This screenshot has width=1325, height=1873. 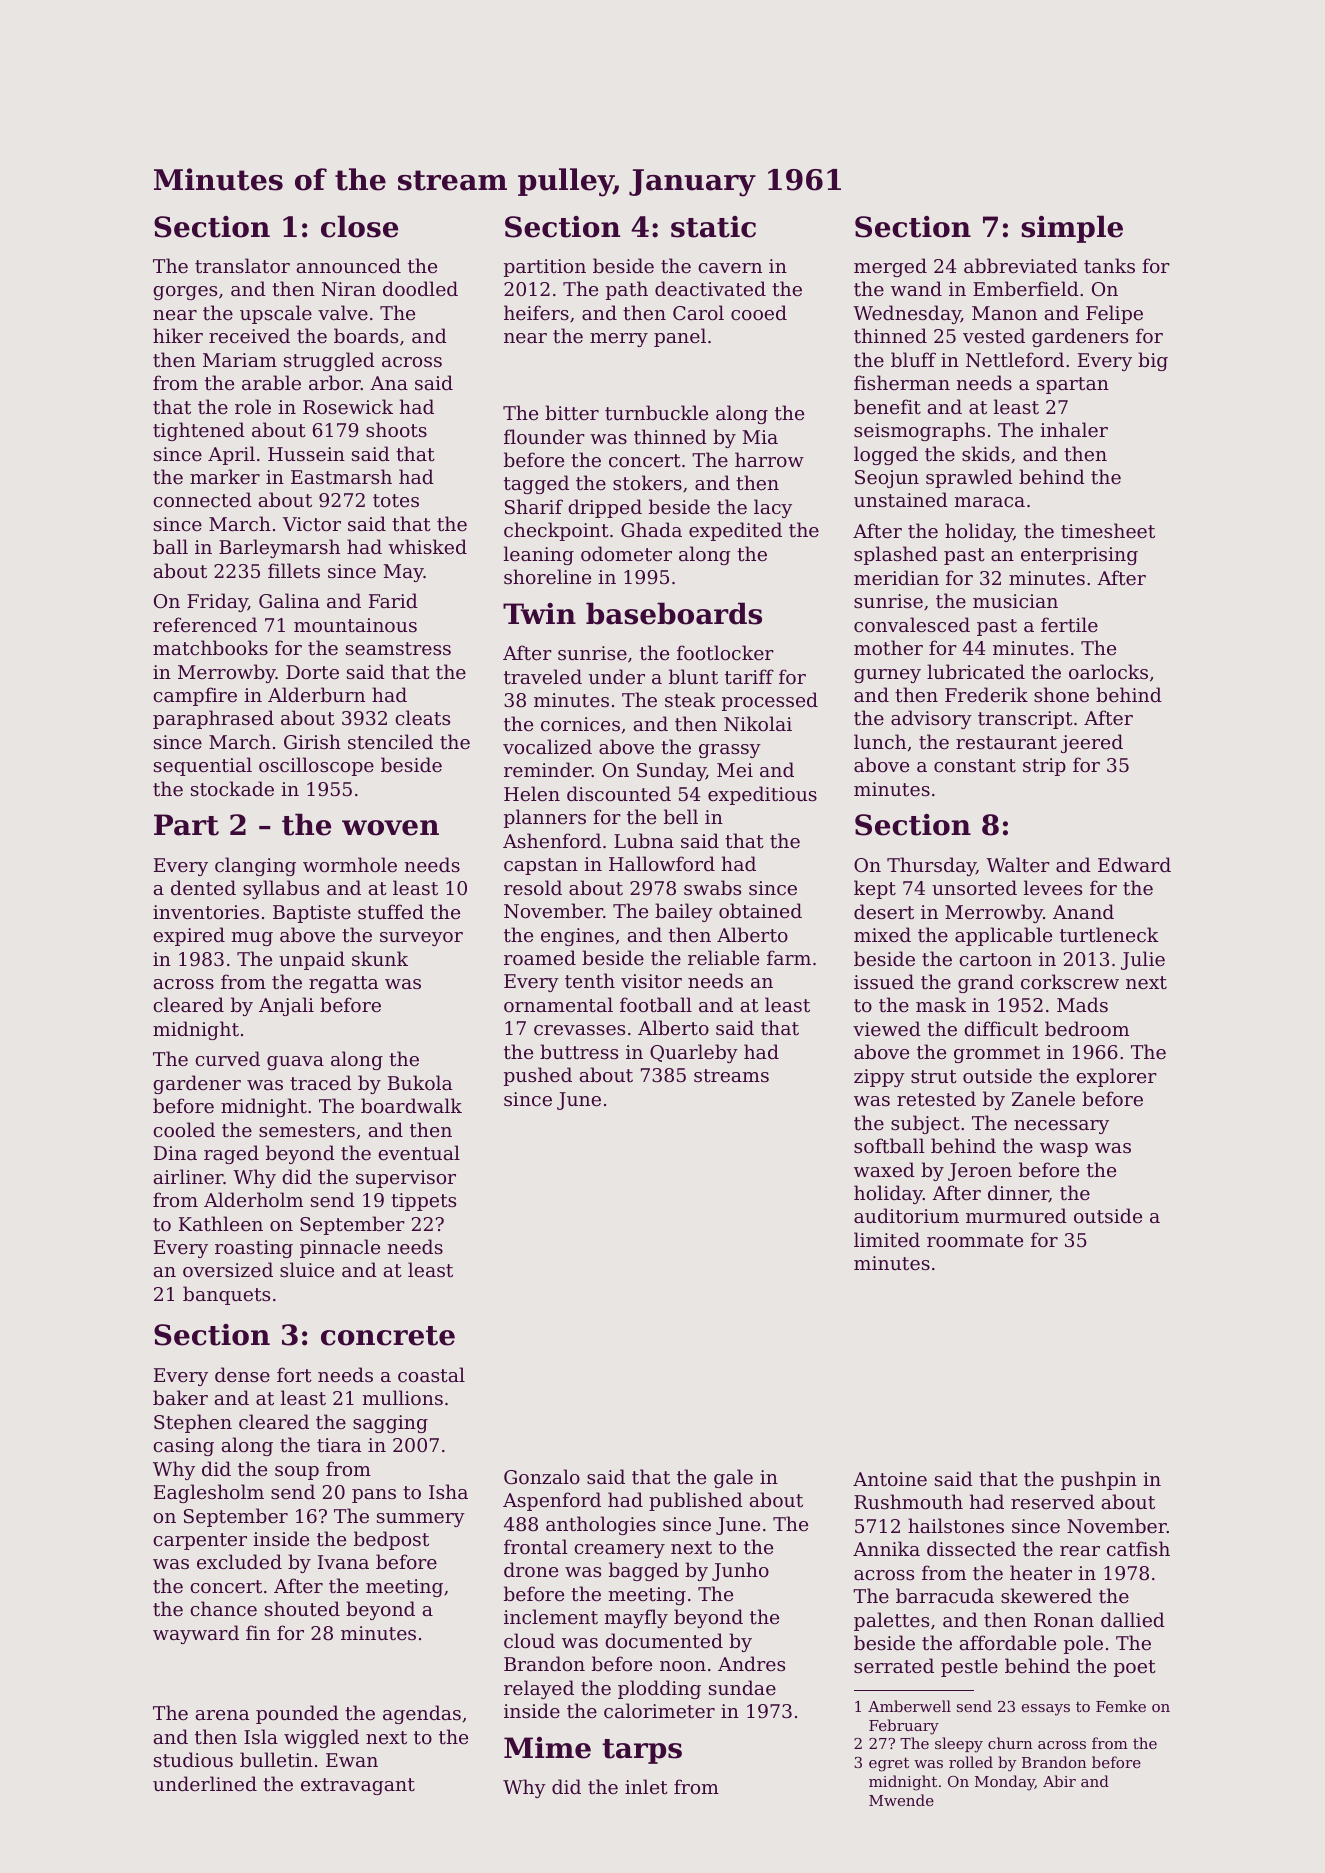 I want to click on expedited, so click(x=735, y=531).
